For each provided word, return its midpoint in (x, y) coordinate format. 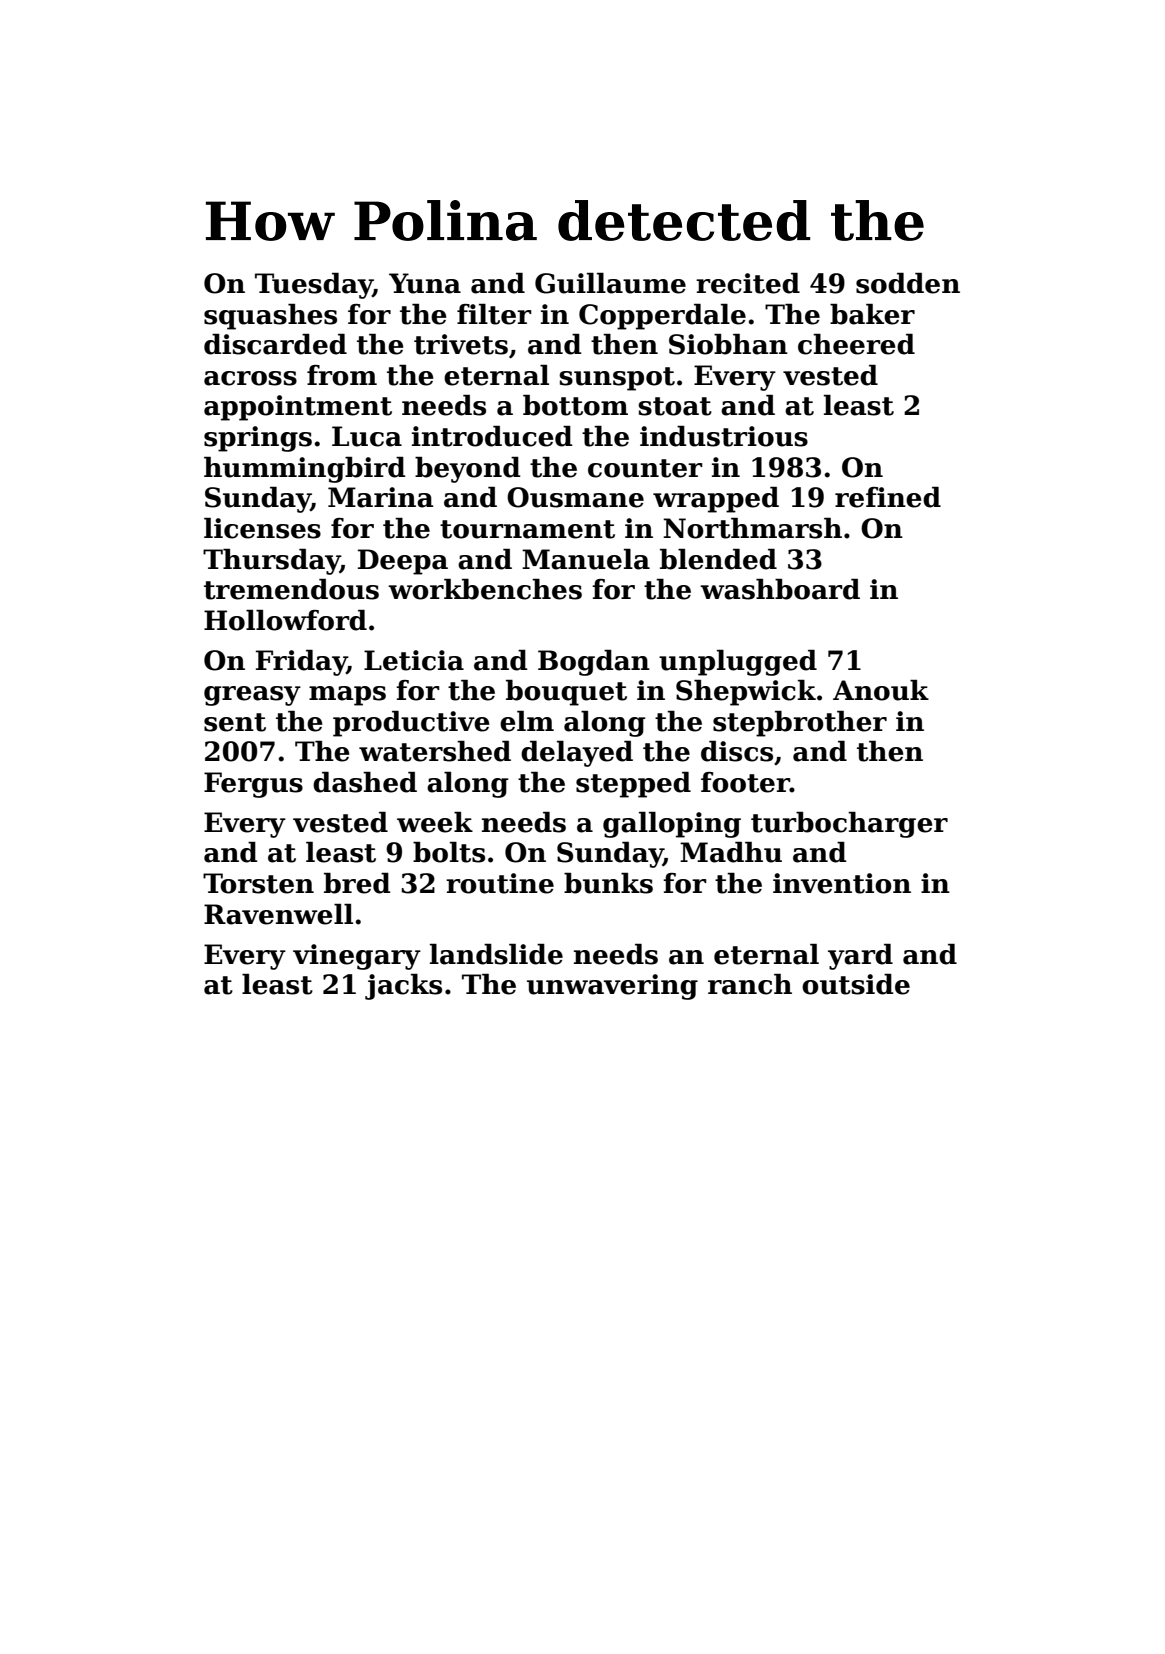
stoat (675, 406)
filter (494, 314)
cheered (856, 344)
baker (872, 314)
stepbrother (800, 724)
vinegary (357, 957)
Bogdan (594, 663)
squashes (270, 317)
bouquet (566, 693)
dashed (365, 782)
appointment (298, 408)
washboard (780, 589)
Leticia (414, 660)
